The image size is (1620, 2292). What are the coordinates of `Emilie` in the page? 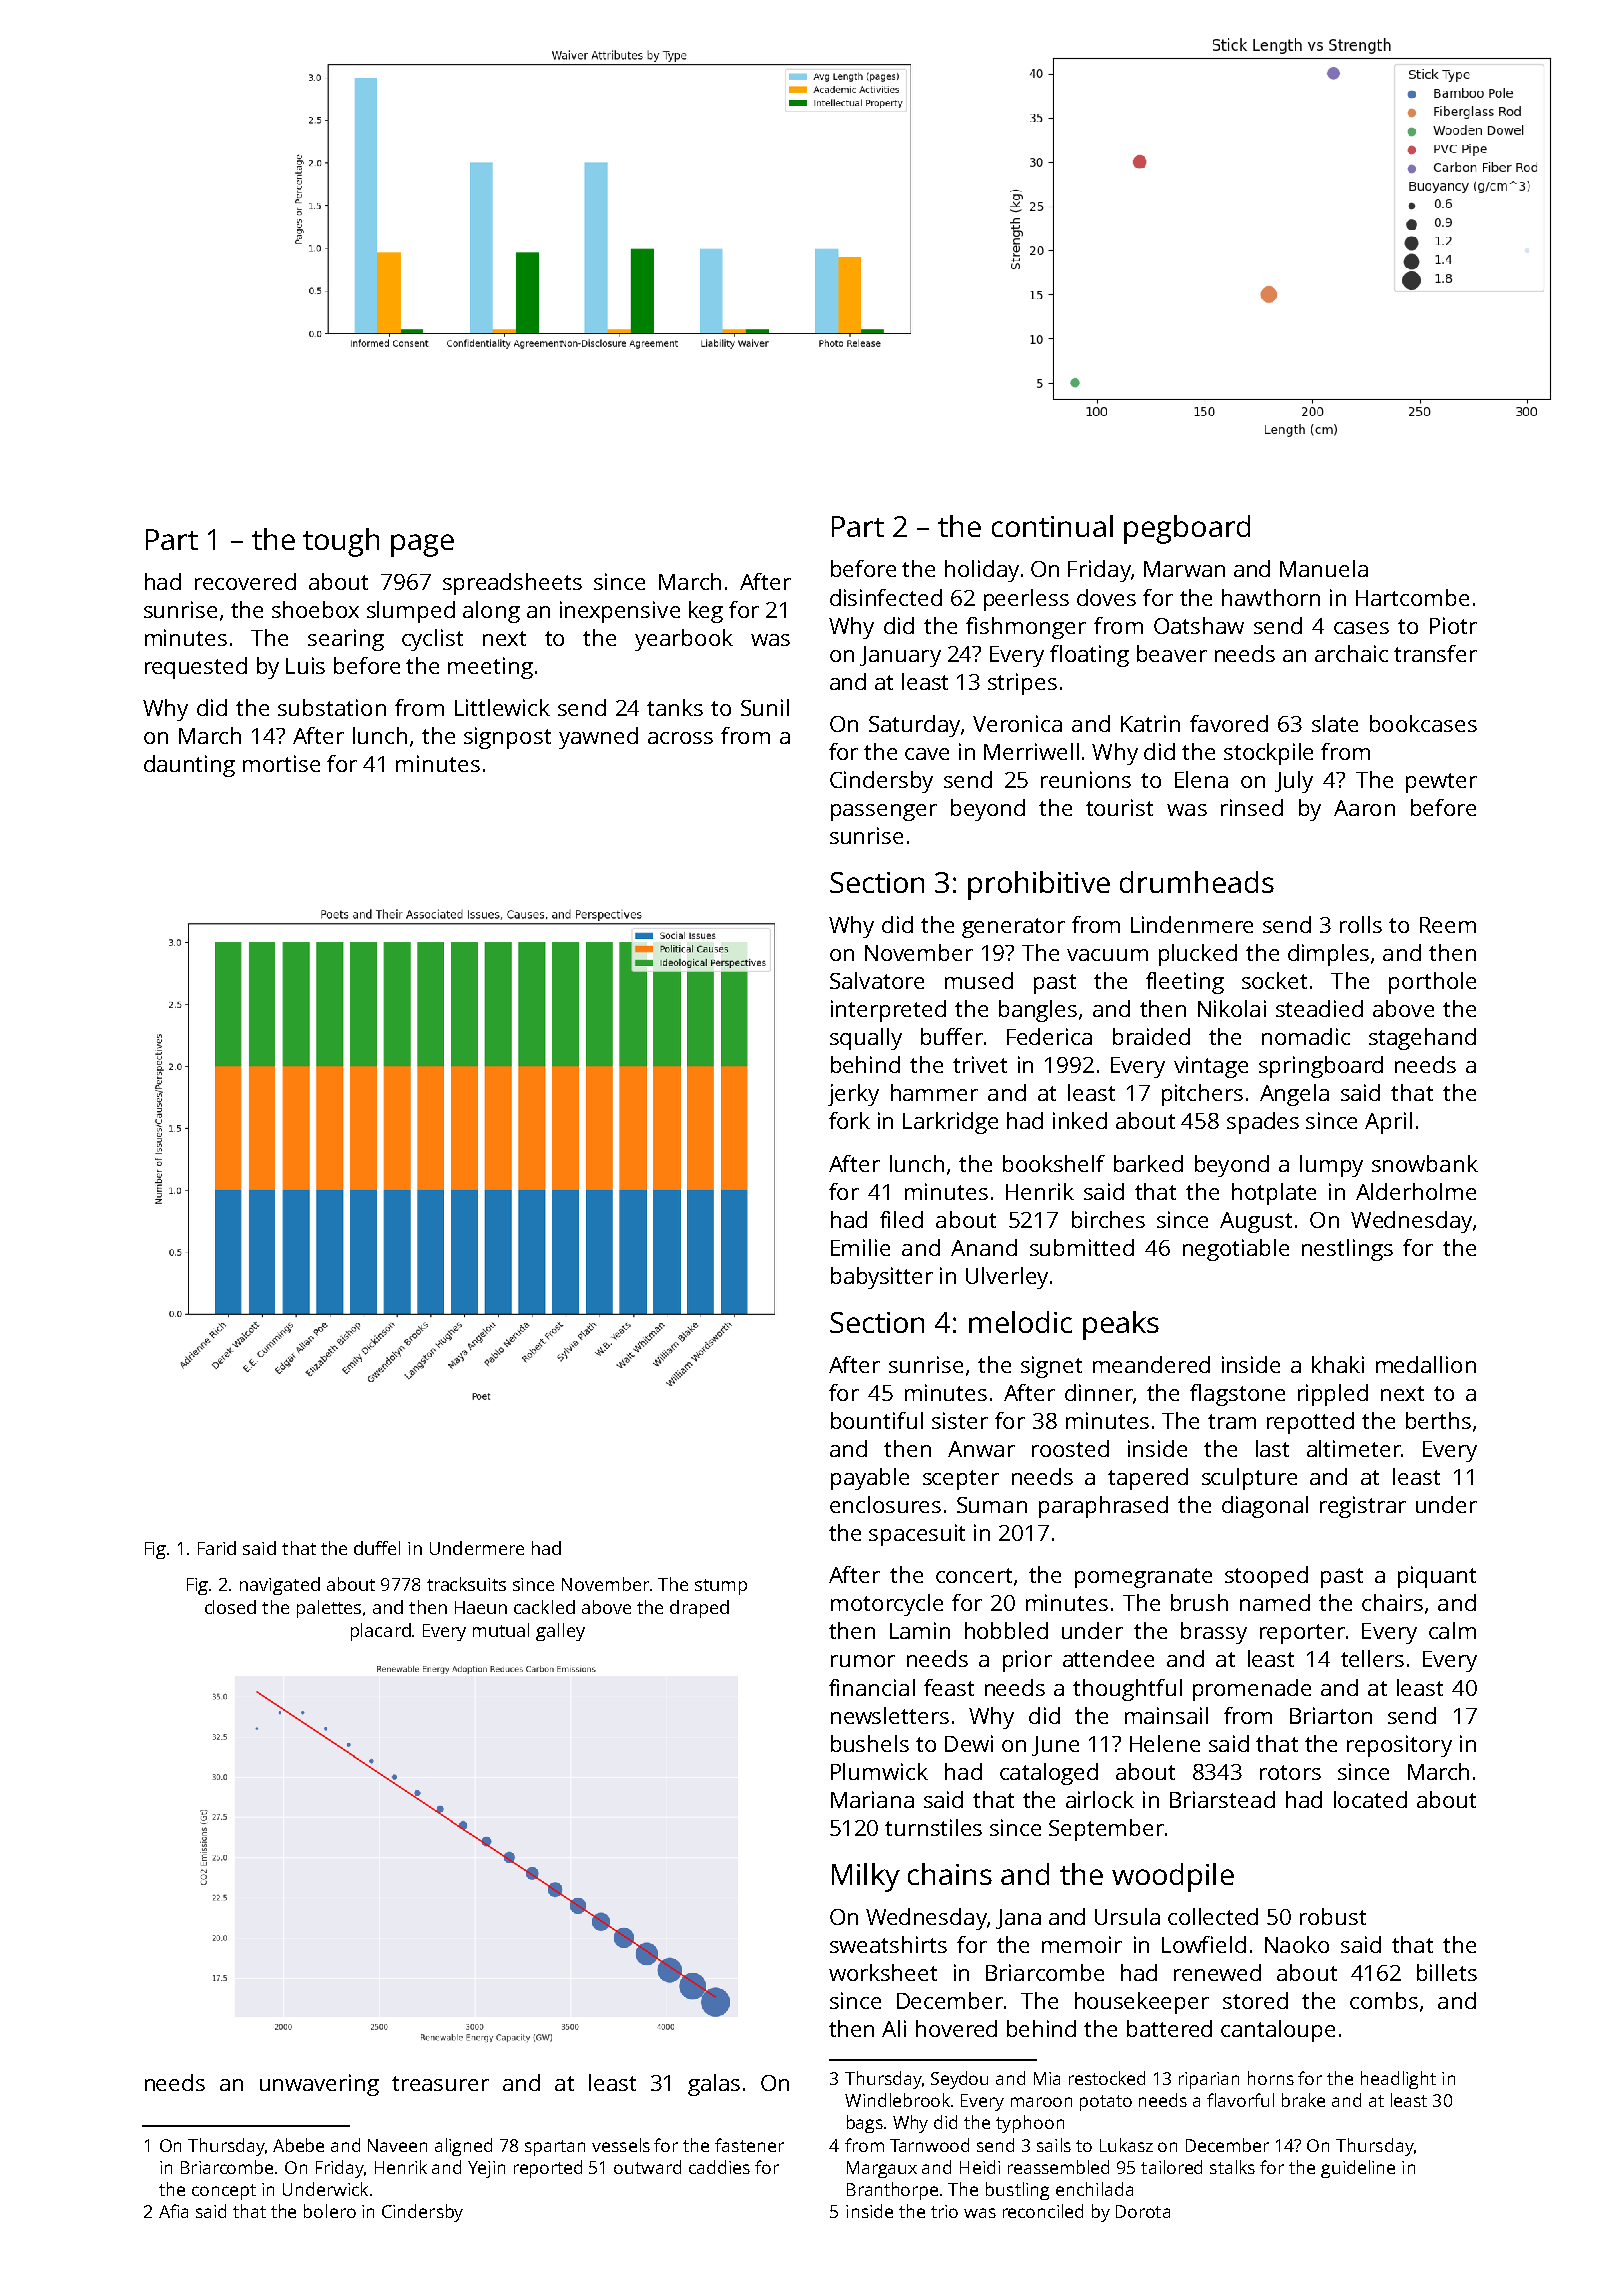 It's located at (860, 1247).
